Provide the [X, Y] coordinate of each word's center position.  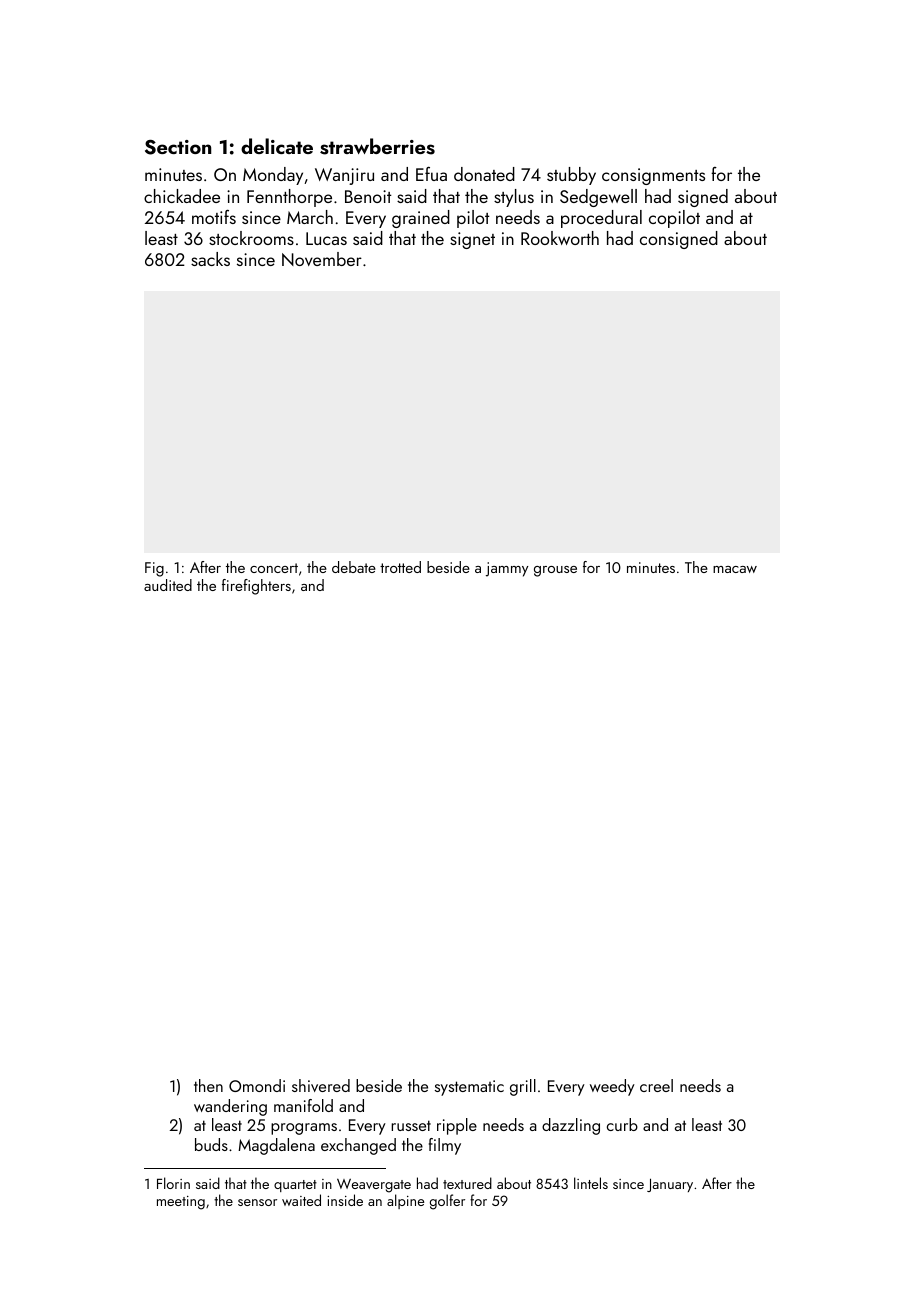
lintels [591, 1183]
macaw [735, 569]
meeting [181, 1203]
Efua [431, 174]
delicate [277, 146]
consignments [653, 176]
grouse [555, 571]
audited [168, 585]
